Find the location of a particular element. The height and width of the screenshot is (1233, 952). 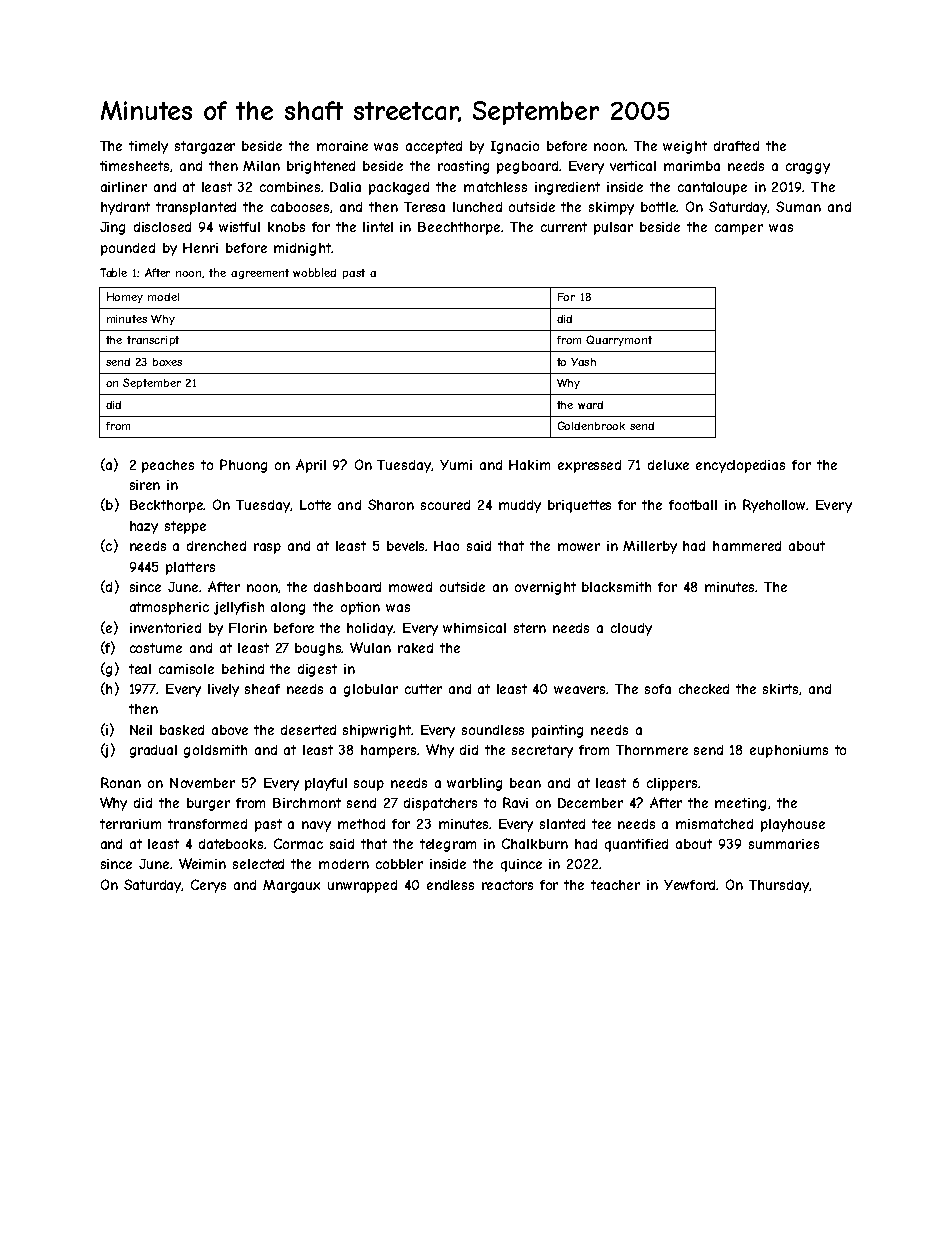

terrarium is located at coordinates (130, 824).
